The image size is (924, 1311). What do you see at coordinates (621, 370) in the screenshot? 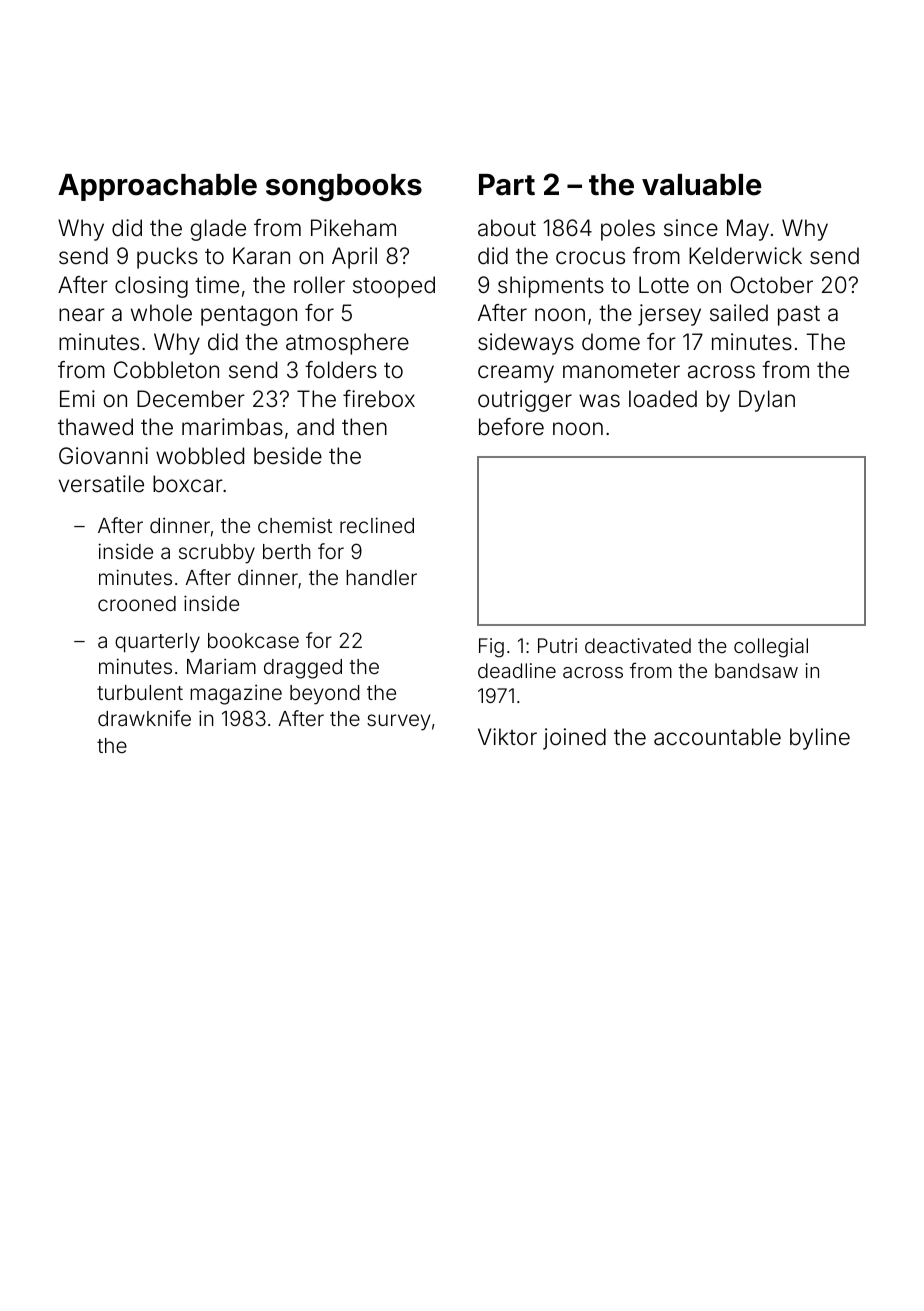
I see `manometer` at bounding box center [621, 370].
